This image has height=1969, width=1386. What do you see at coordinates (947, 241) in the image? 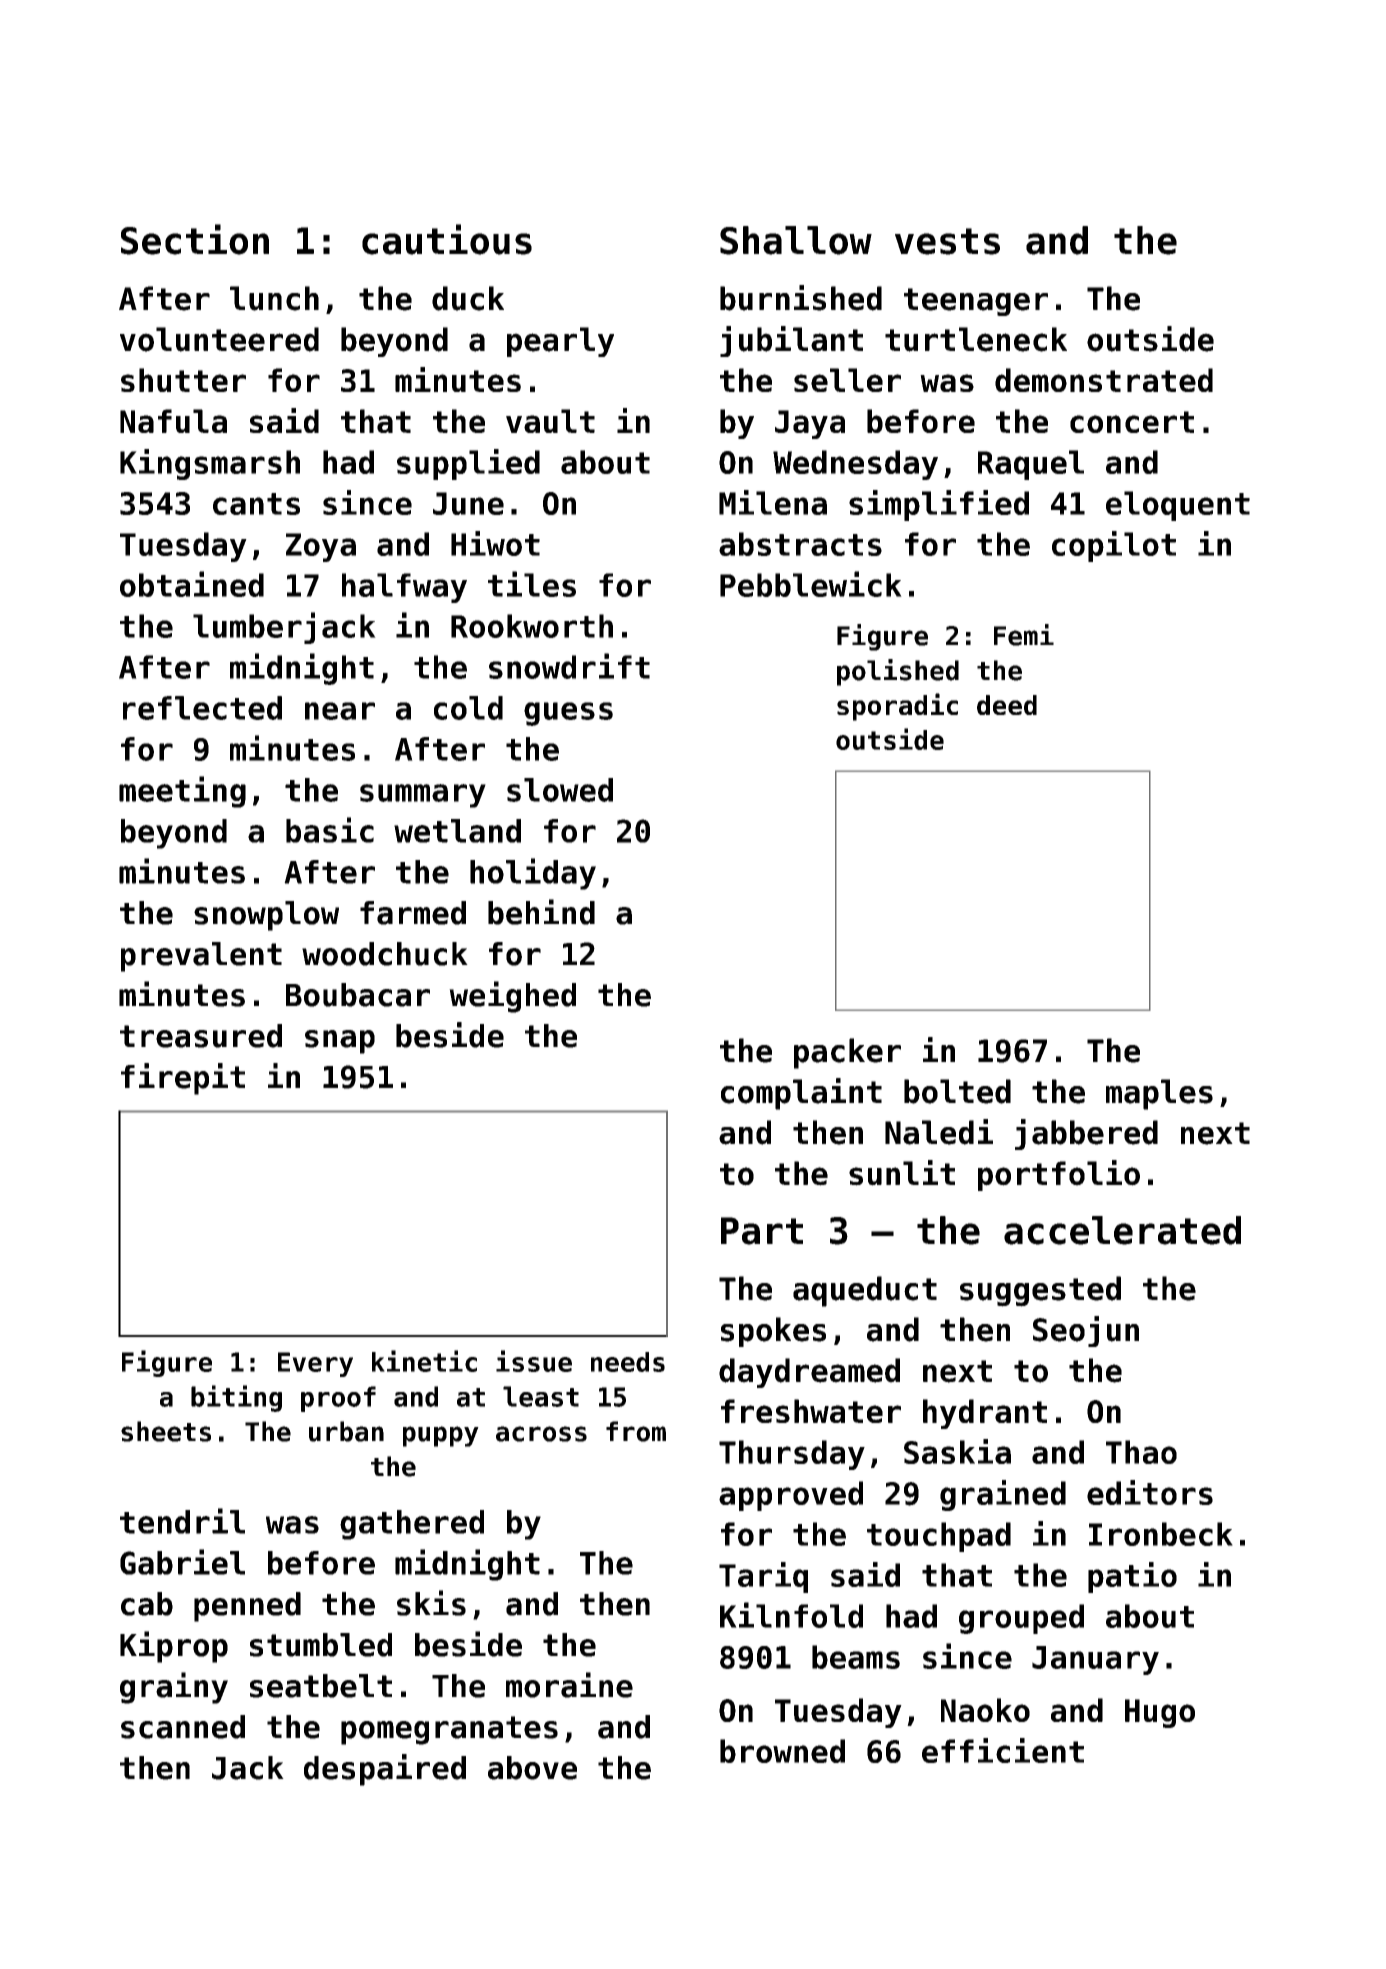
I see `vests` at bounding box center [947, 241].
